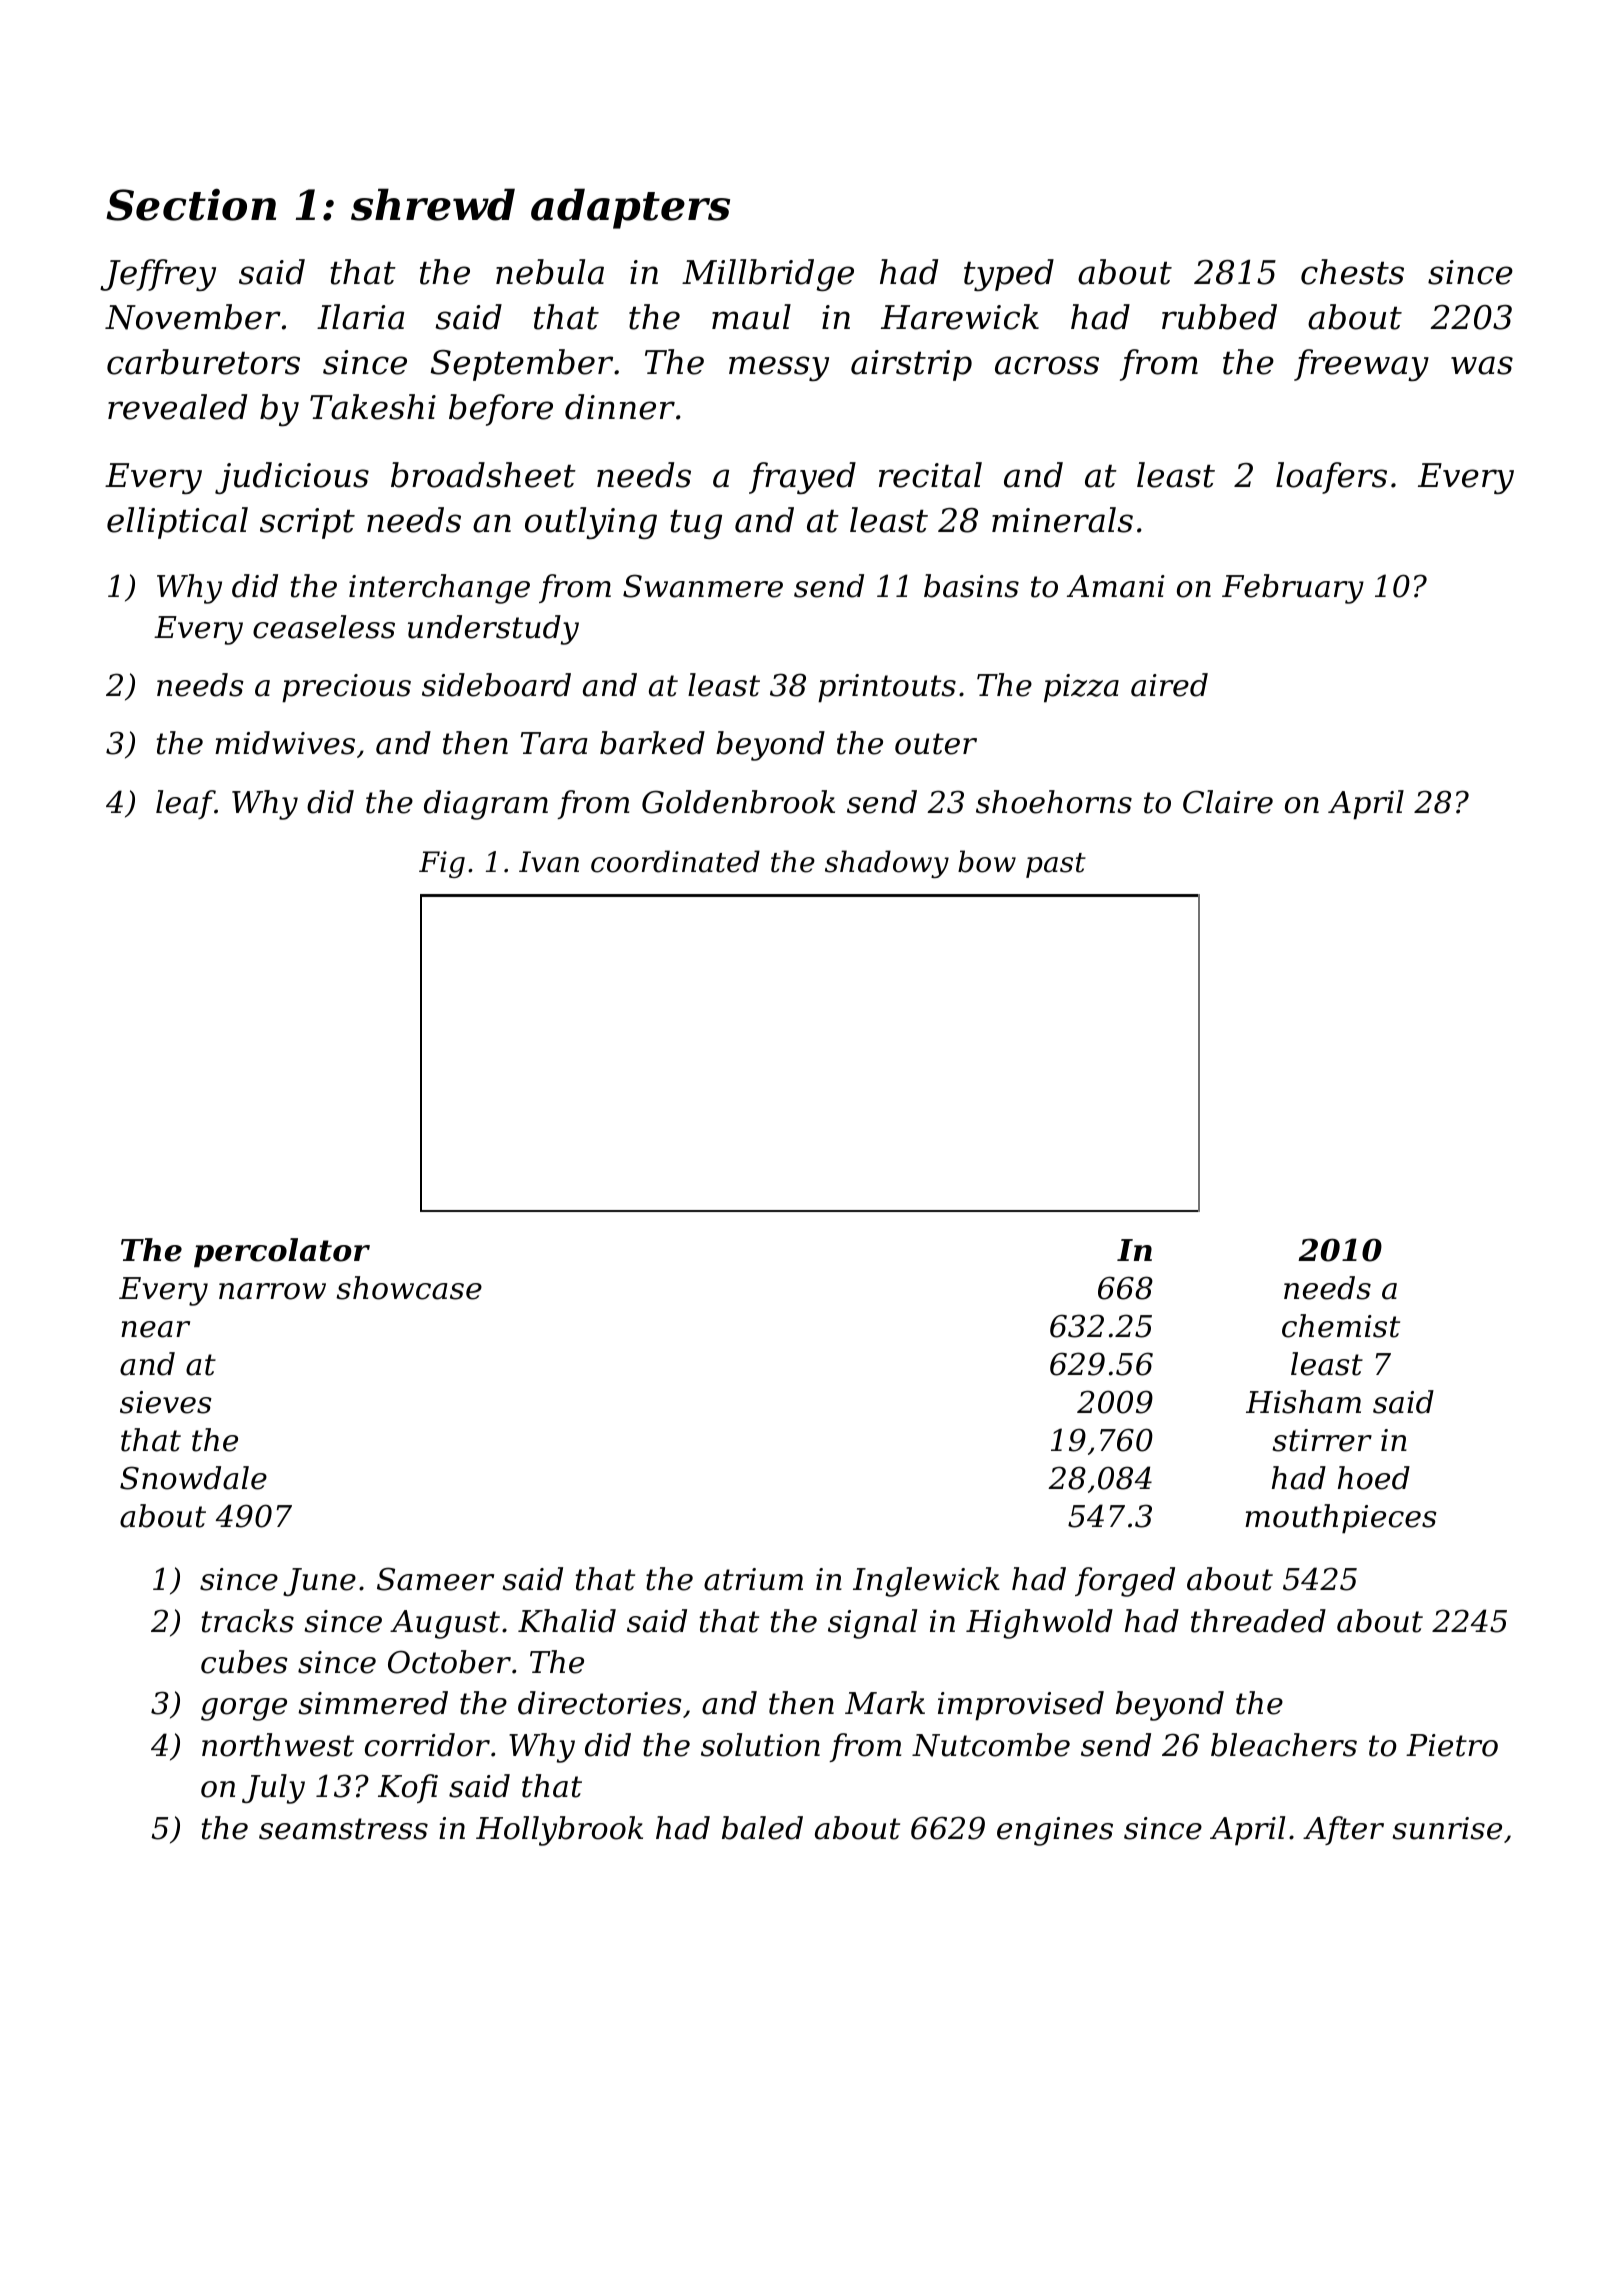 The width and height of the page is (1620, 2292). I want to click on leaf, so click(185, 804).
